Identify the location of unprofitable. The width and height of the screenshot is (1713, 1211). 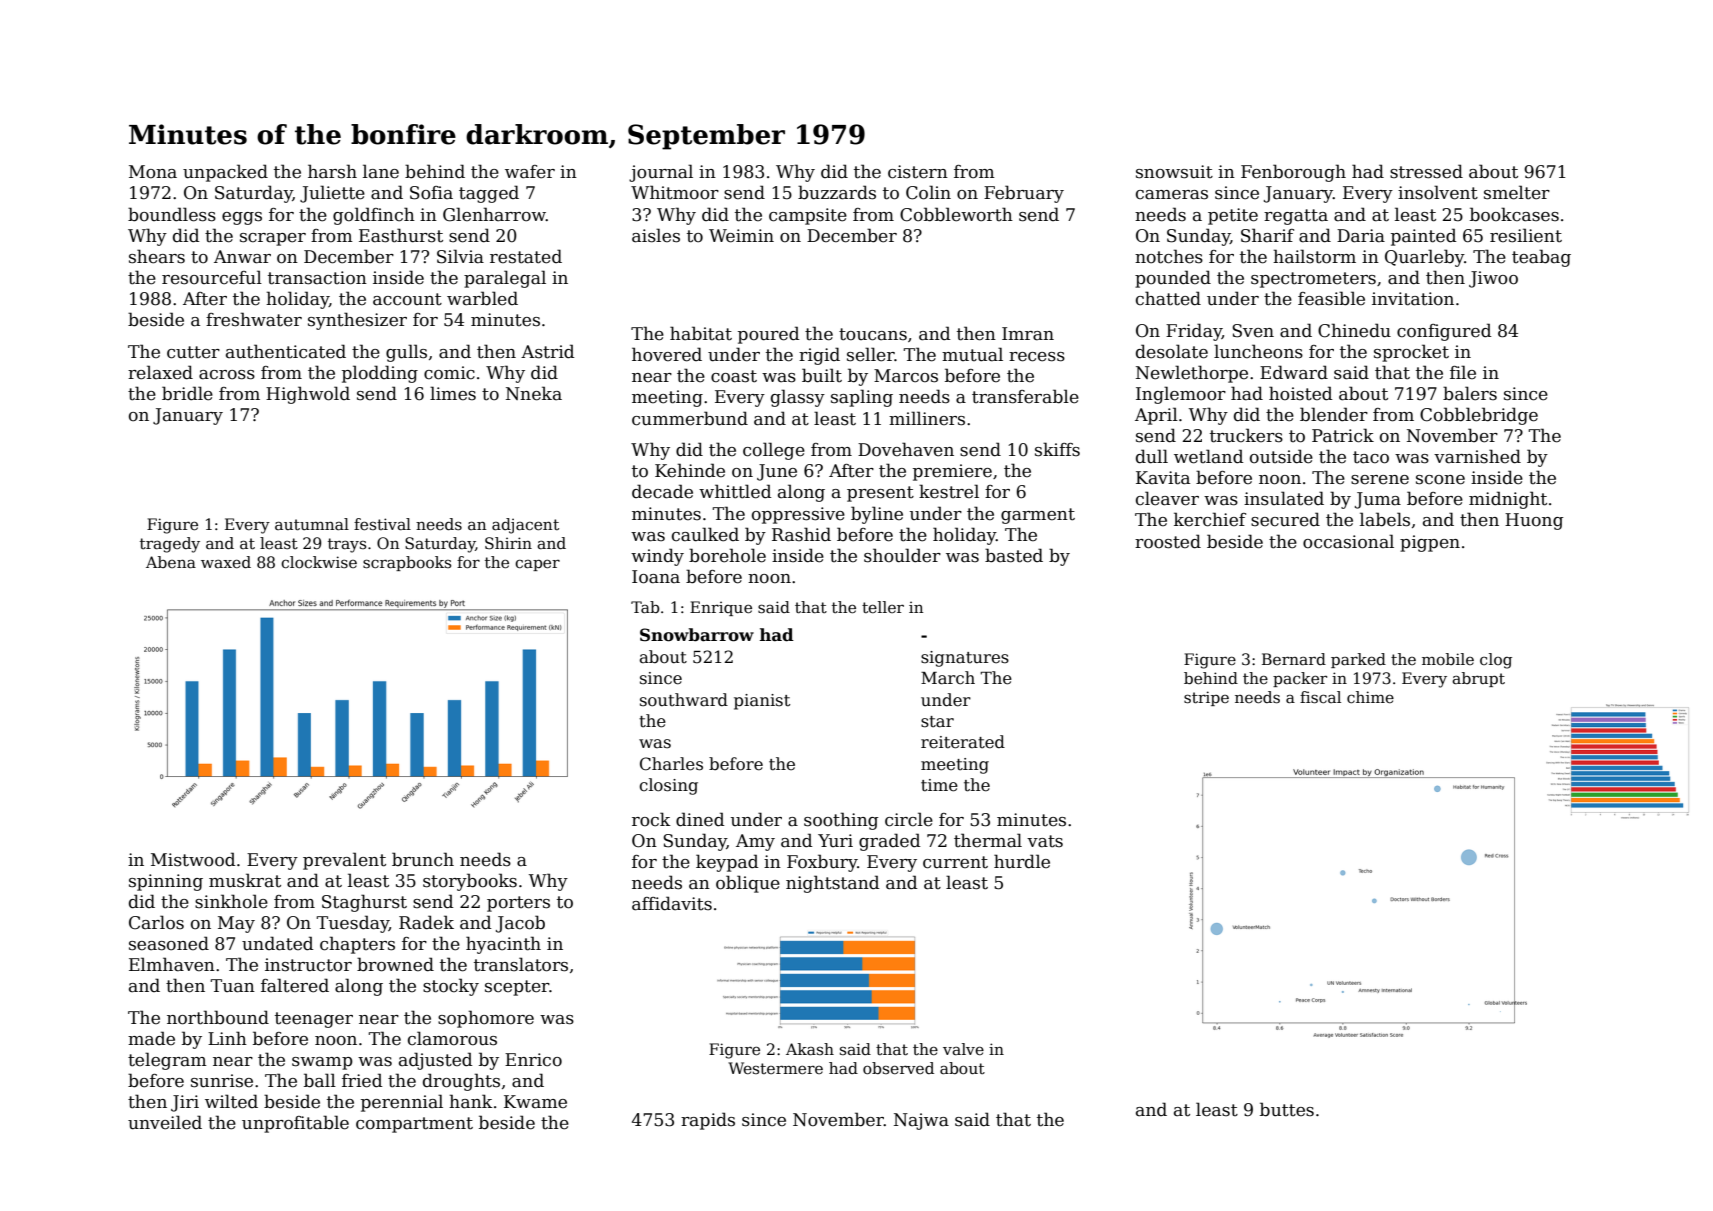
(295, 1124).
